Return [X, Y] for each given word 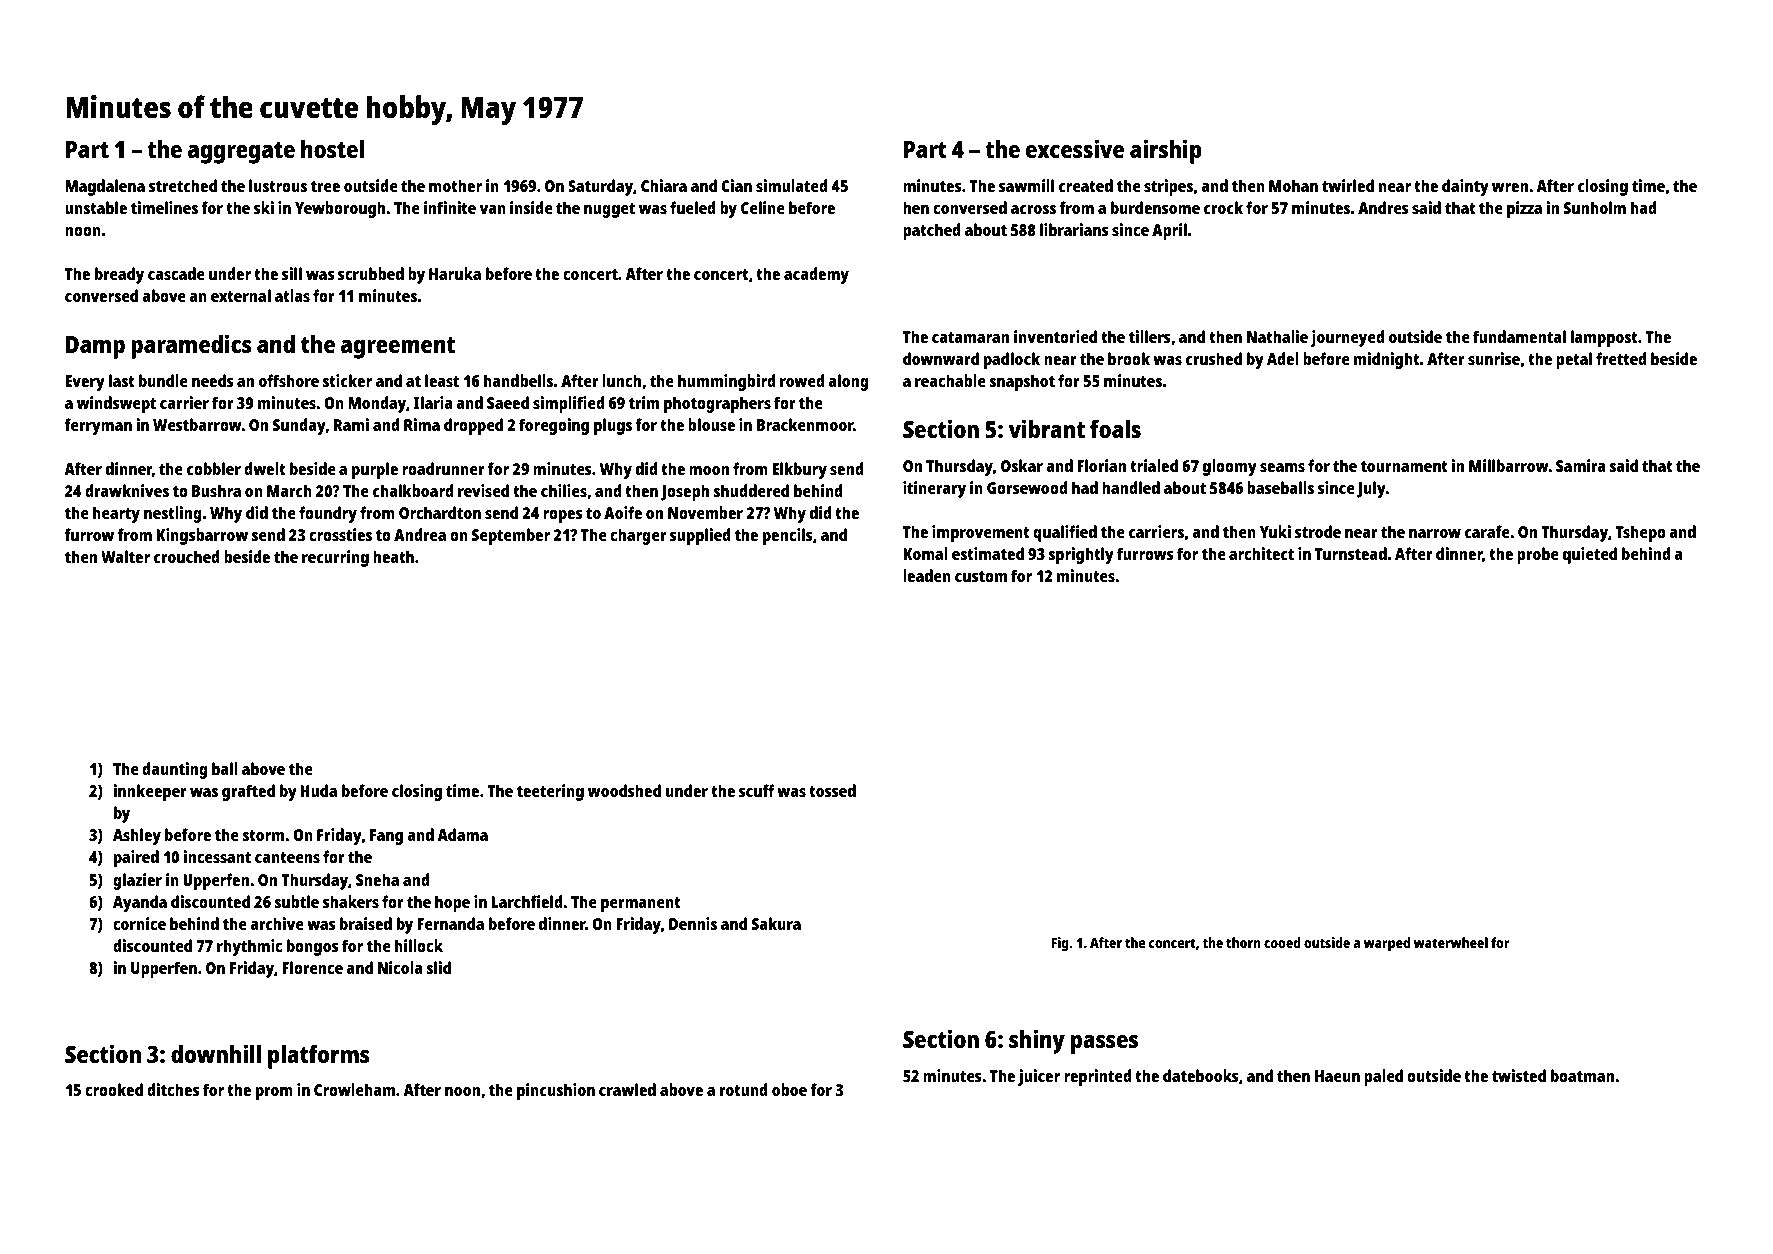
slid [438, 967]
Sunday [299, 426]
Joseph [685, 492]
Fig [1060, 944]
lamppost [1604, 338]
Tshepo [1641, 533]
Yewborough [340, 209]
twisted [1519, 1075]
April [1169, 231]
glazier [137, 881]
